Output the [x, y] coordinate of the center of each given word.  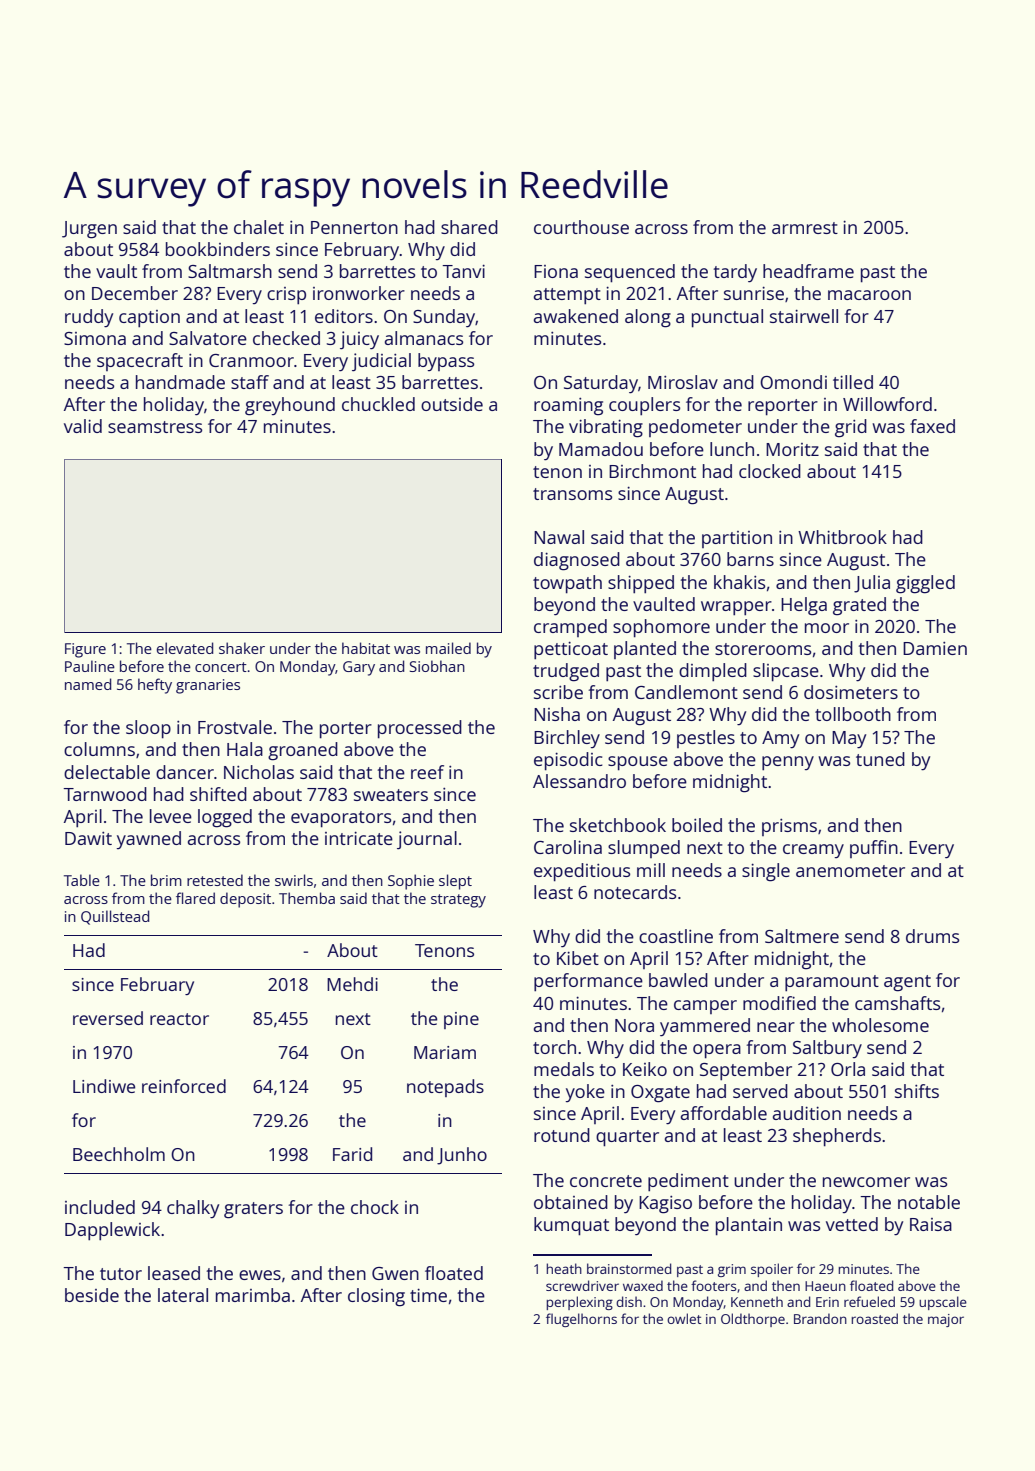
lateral [183, 1295]
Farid [352, 1154]
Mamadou [601, 449]
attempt [567, 296]
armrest [805, 228]
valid [83, 426]
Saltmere [802, 936]
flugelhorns [581, 1320]
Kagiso [665, 1204]
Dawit [88, 838]
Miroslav [683, 382]
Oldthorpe [753, 1320]
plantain [749, 1226]
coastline [676, 936]
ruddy [89, 318]
